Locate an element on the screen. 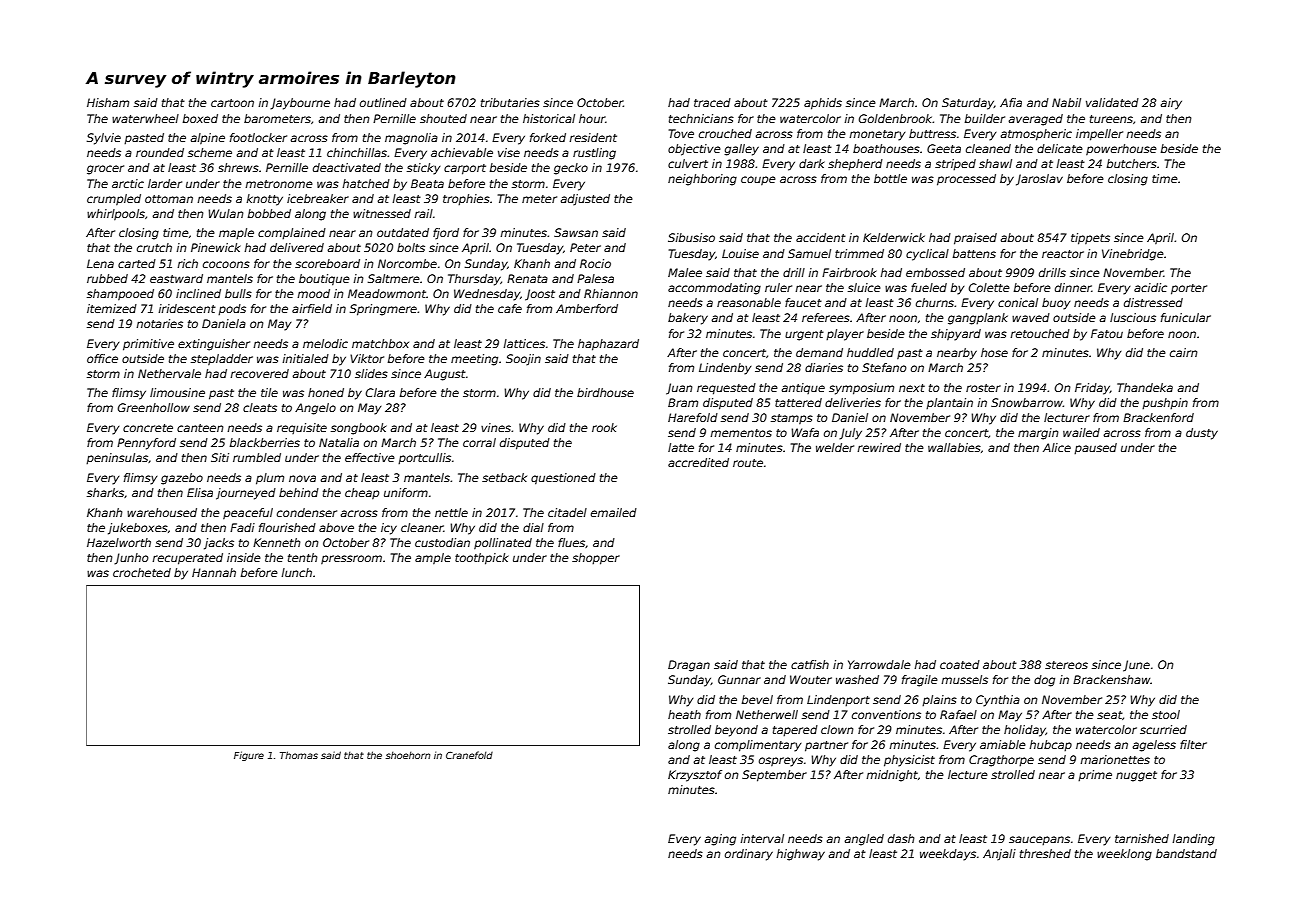 This screenshot has height=924, width=1308. traced is located at coordinates (712, 102).
